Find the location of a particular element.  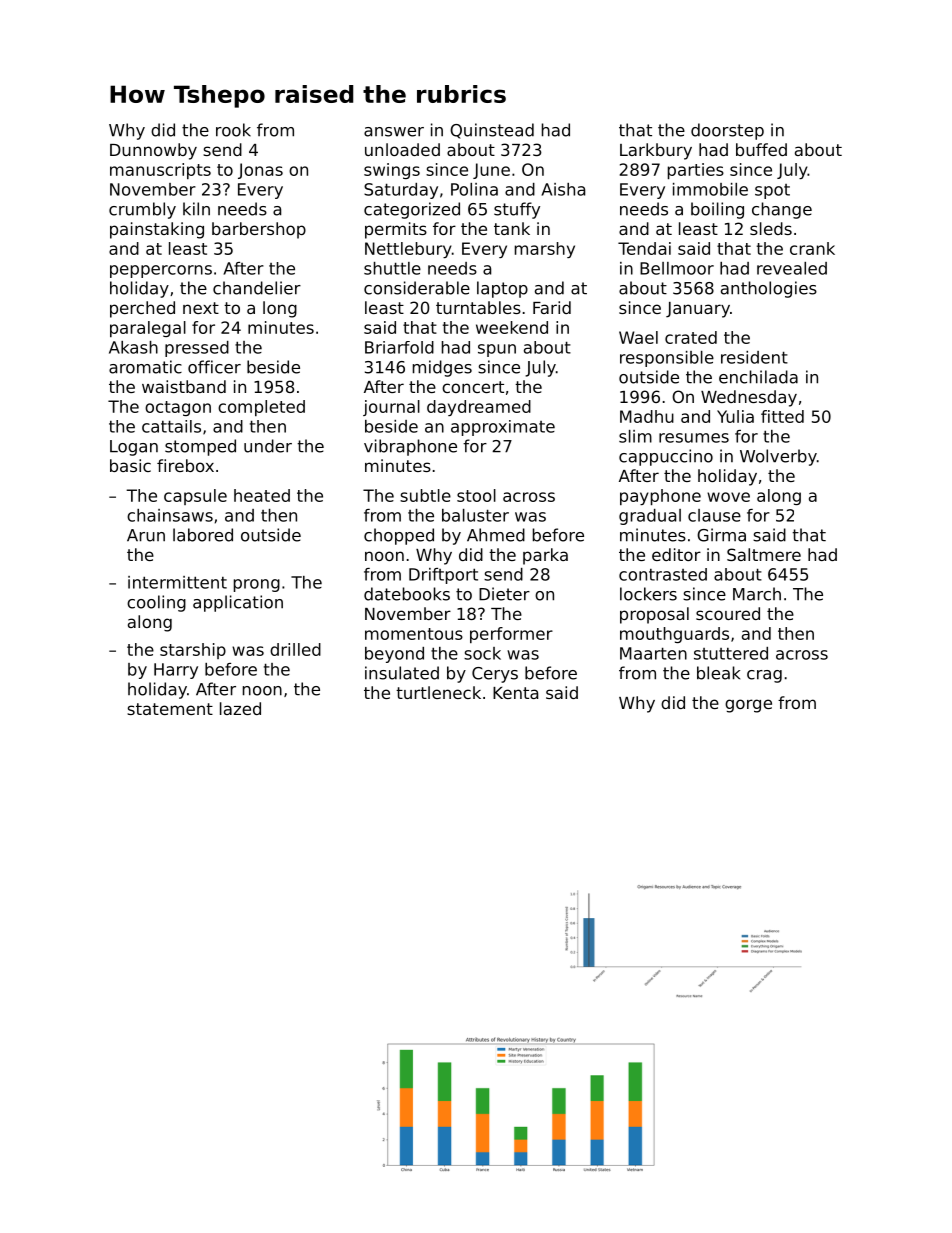

buffed is located at coordinates (761, 149).
